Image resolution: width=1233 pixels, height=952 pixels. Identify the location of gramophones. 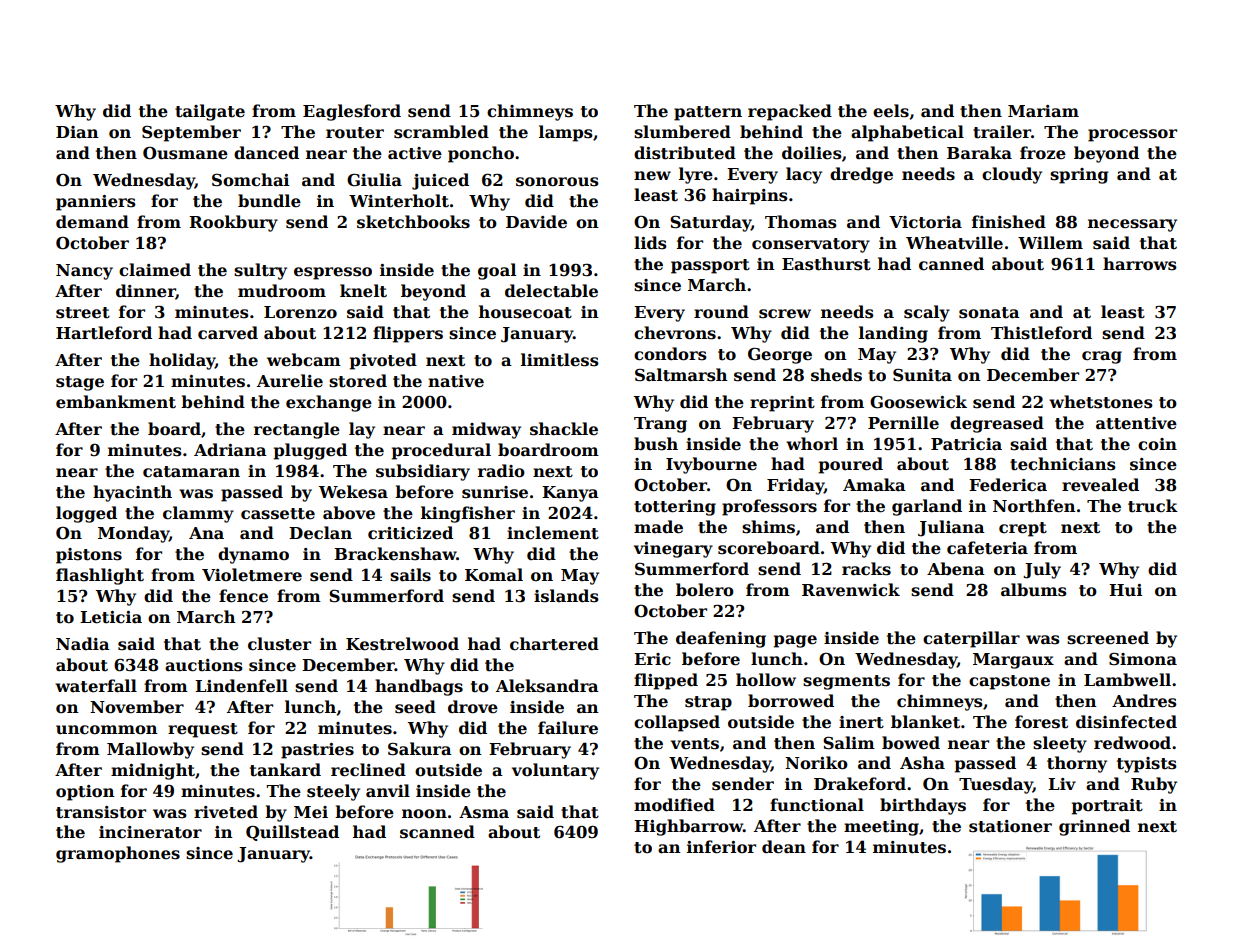
(118, 854).
